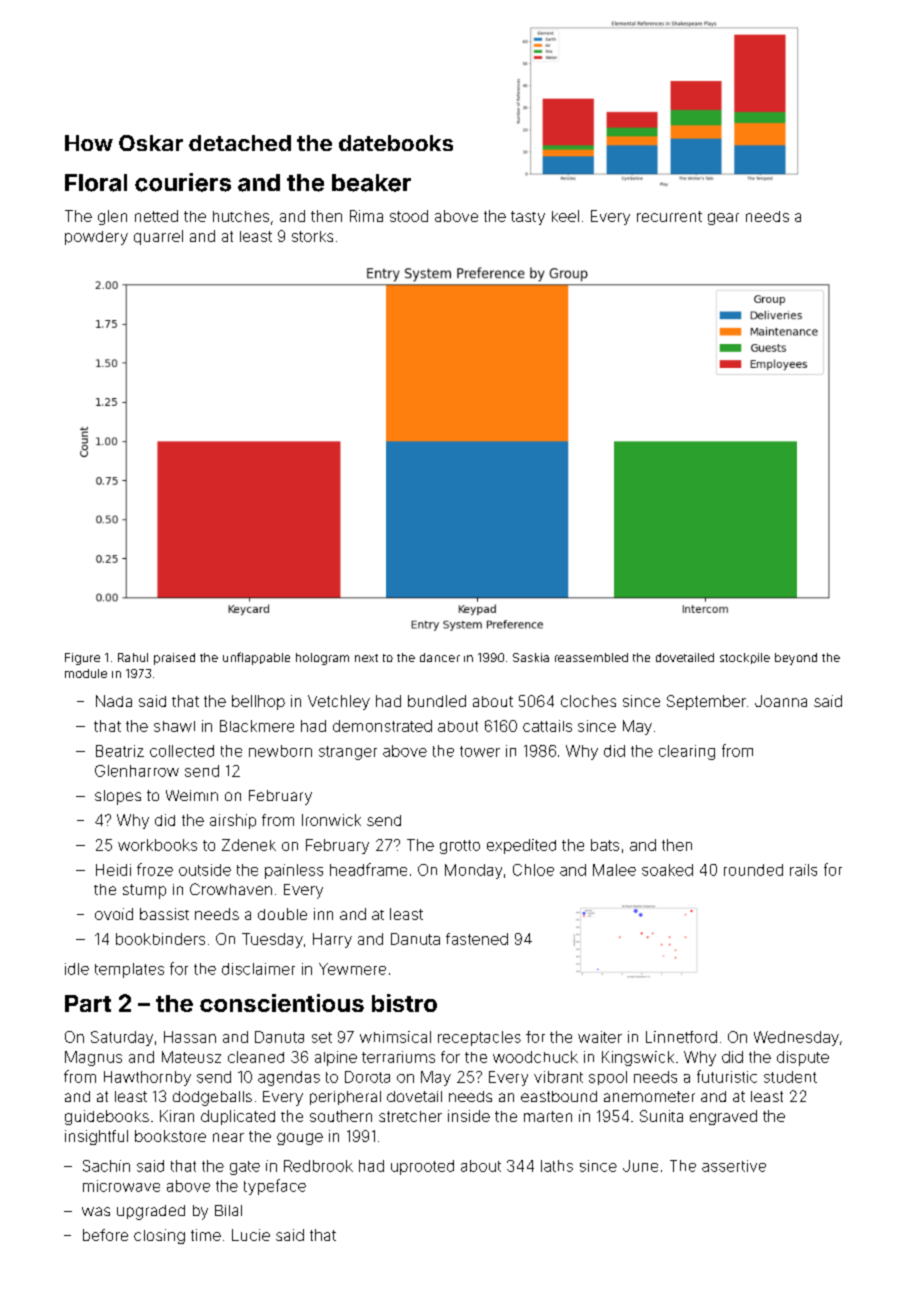  Describe the element at coordinates (548, 1116) in the screenshot. I see `marten` at that location.
